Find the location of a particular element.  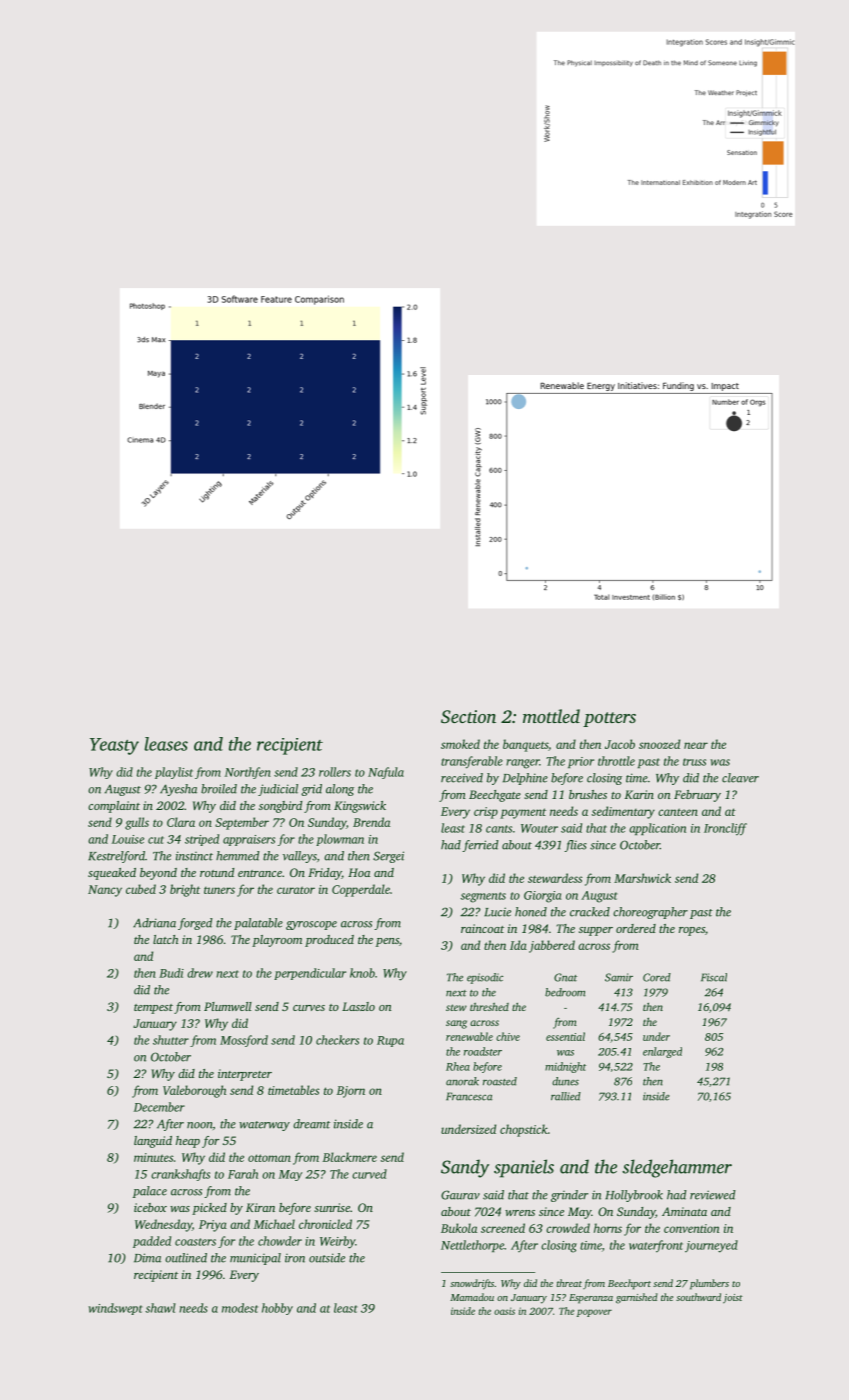

roasted is located at coordinates (500, 1081).
